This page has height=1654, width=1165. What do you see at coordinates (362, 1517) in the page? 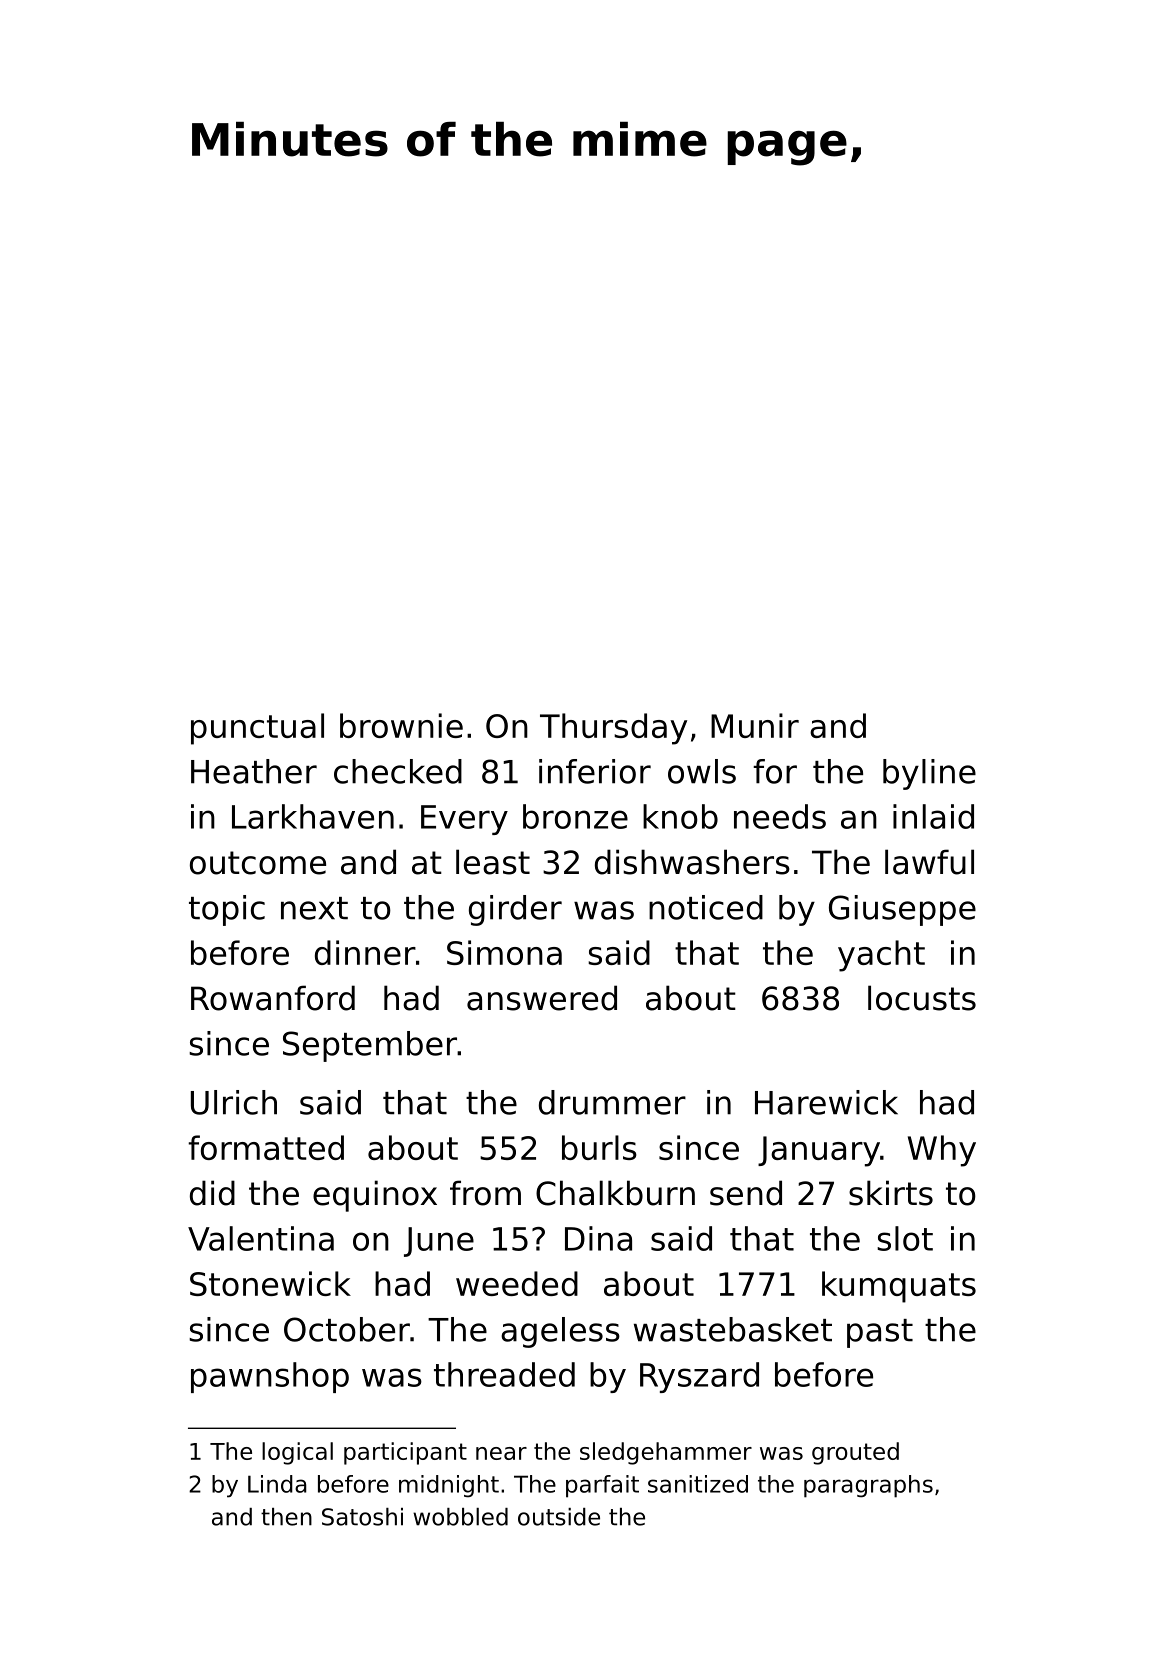
I see `Satoshi` at bounding box center [362, 1517].
